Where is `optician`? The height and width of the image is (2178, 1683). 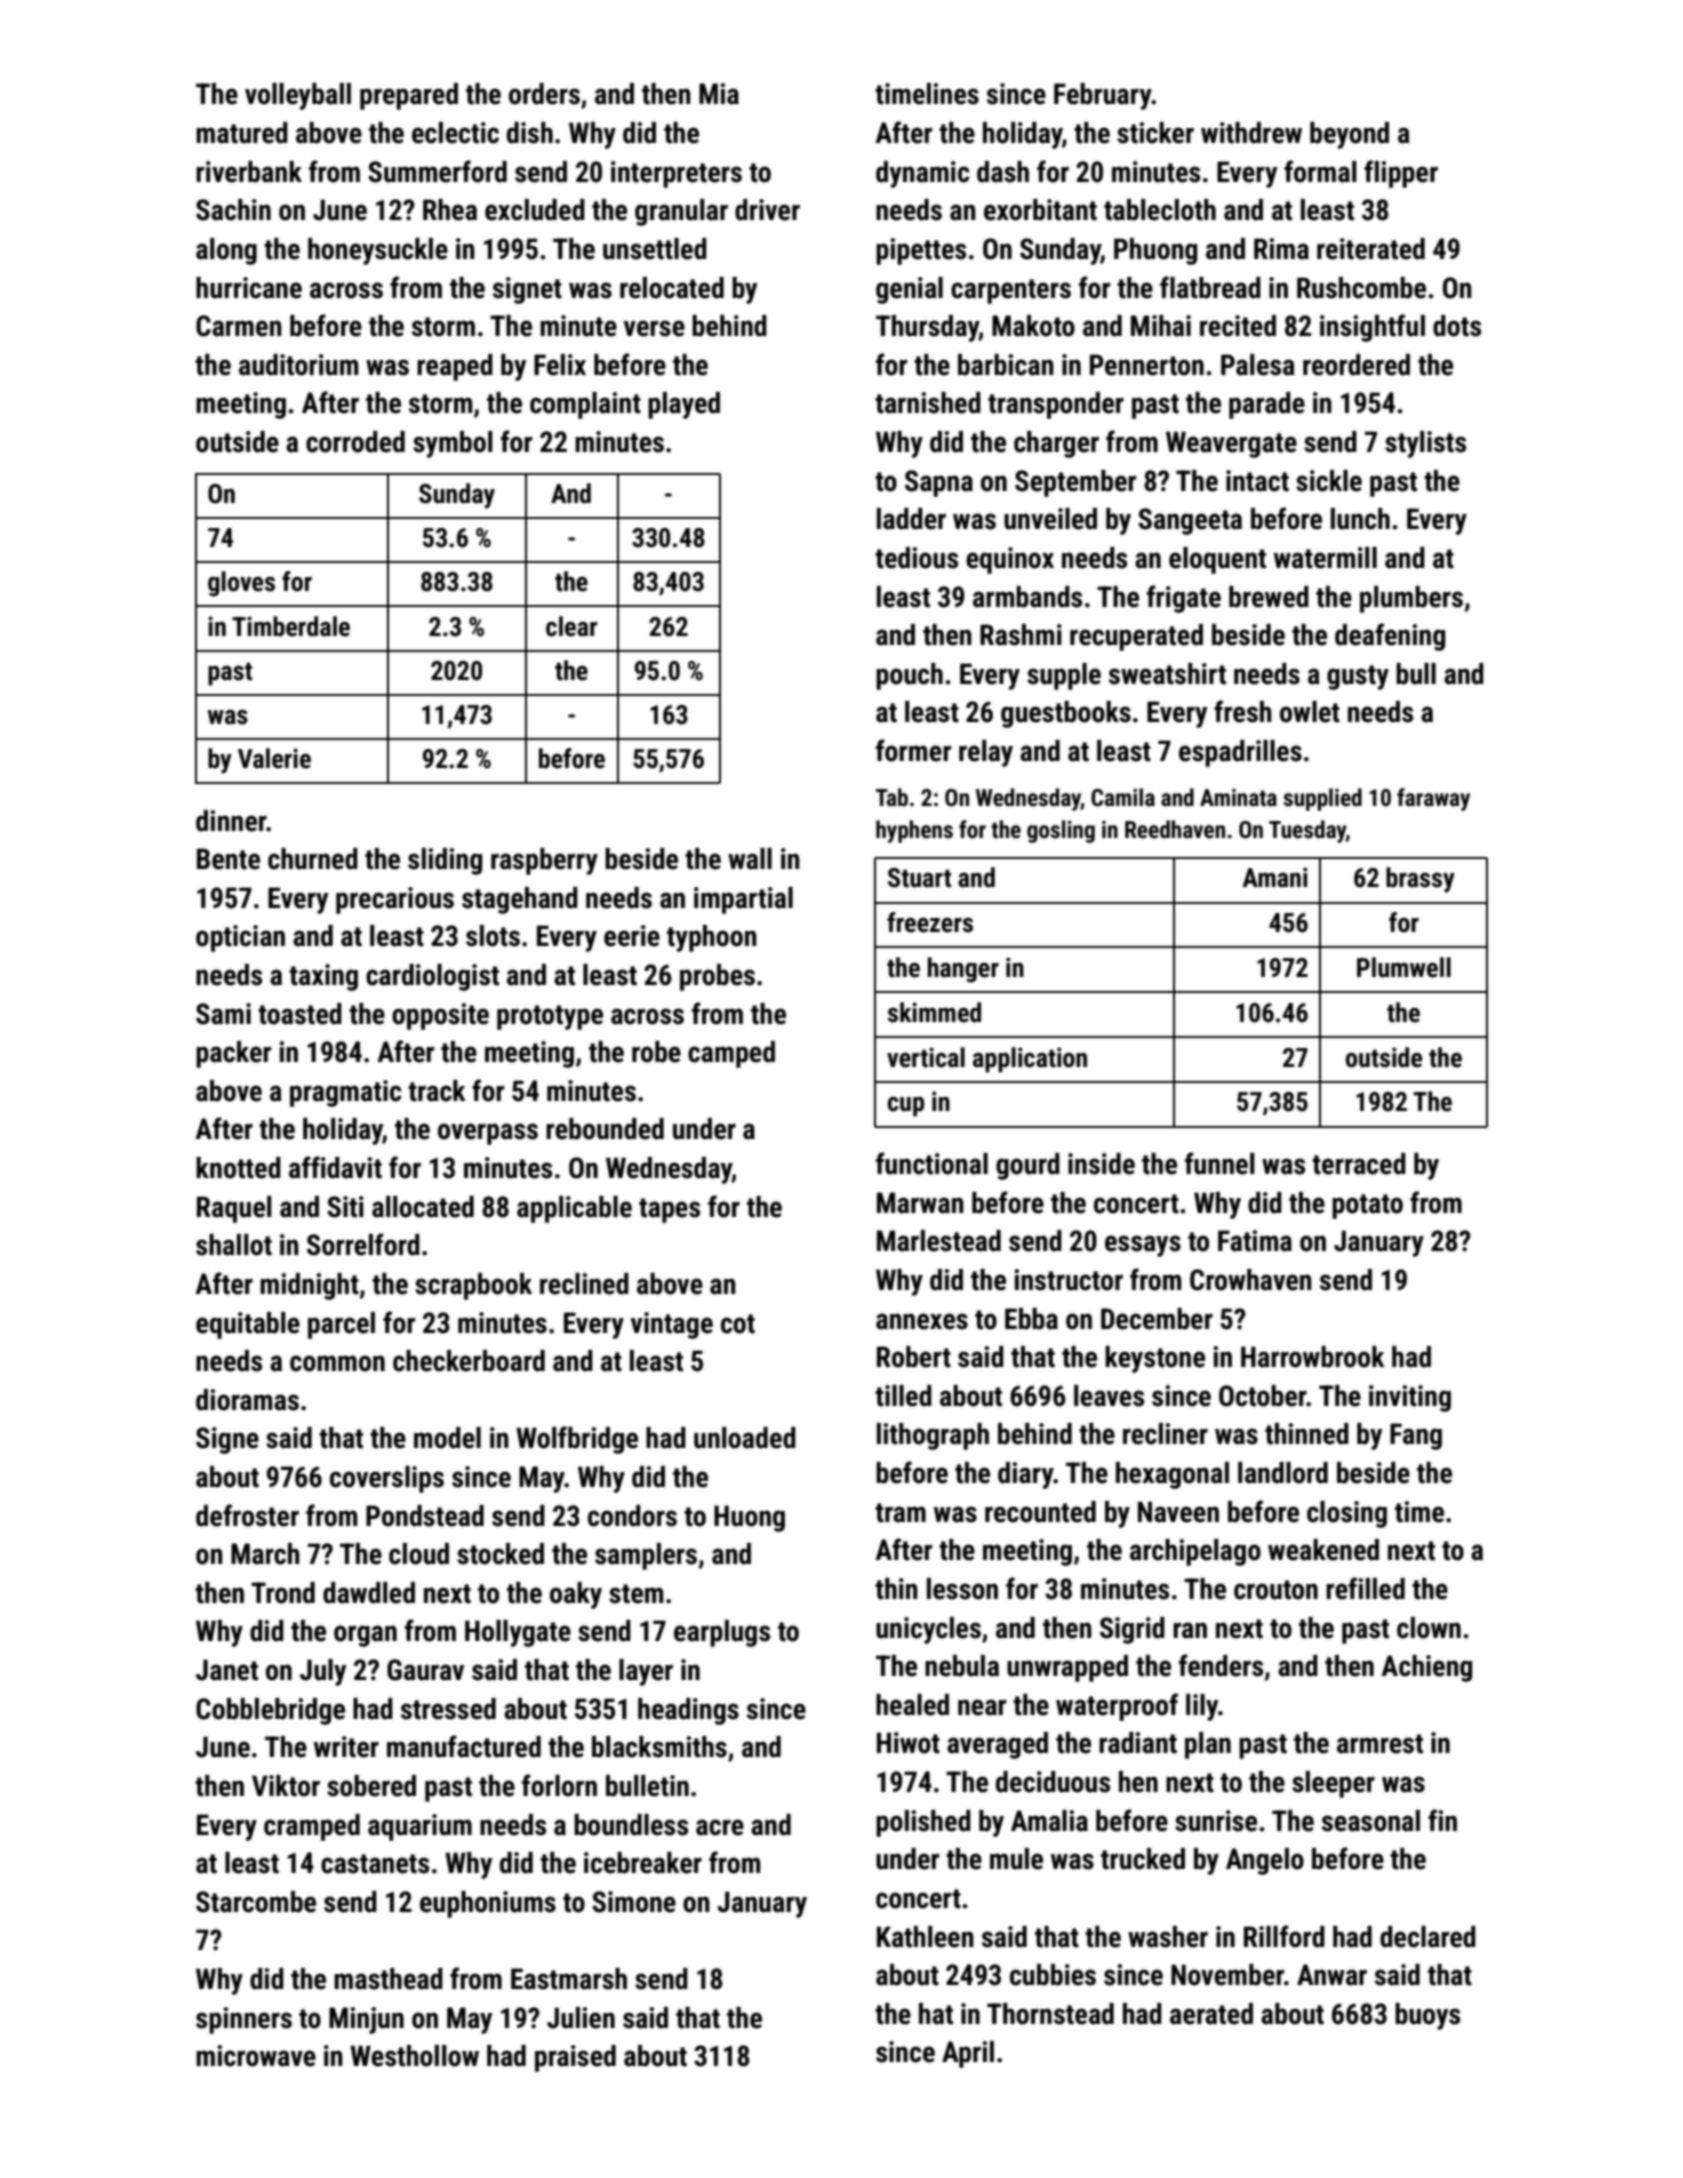 optician is located at coordinates (240, 938).
